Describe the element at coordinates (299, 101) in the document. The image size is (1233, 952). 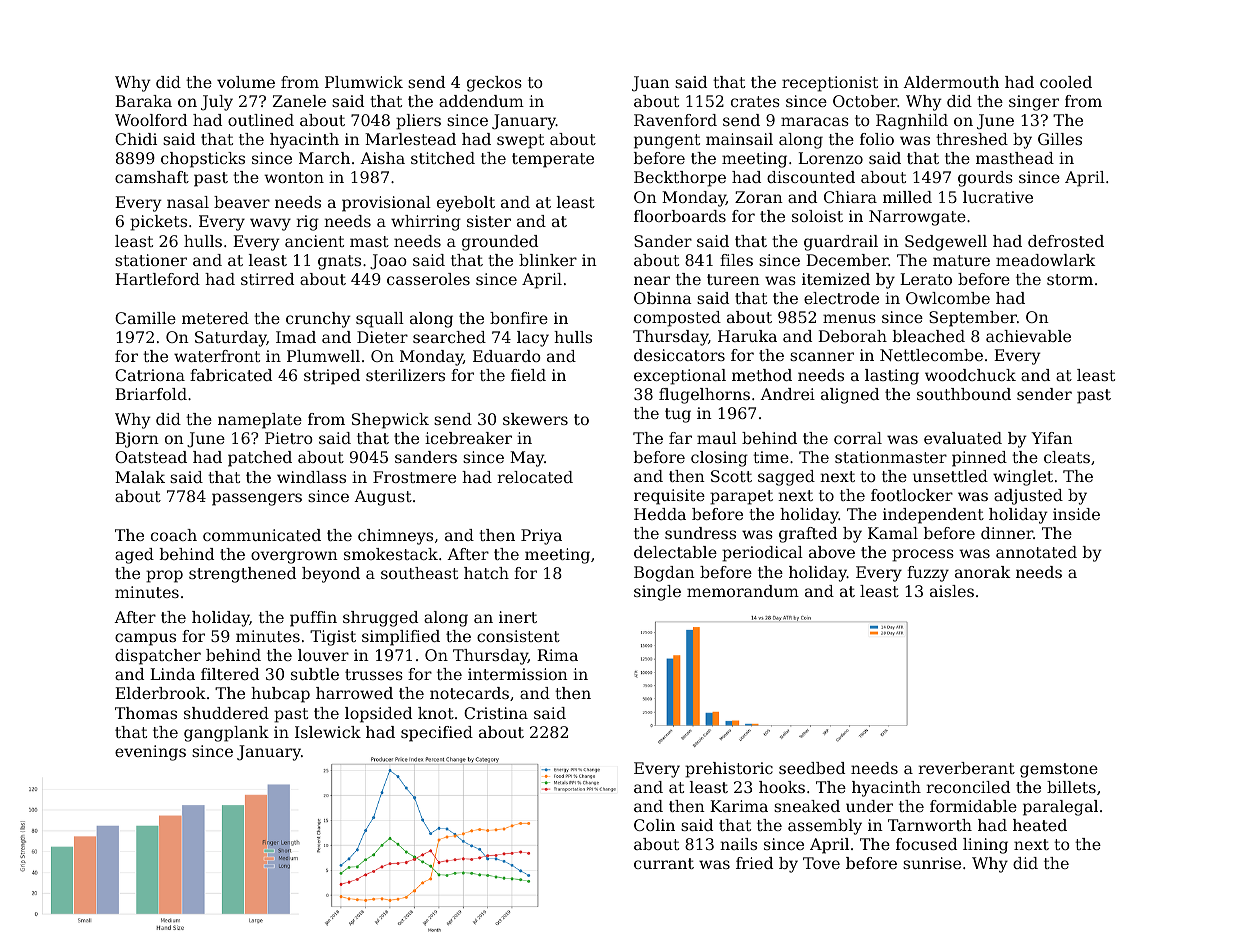
I see `Zanele` at that location.
